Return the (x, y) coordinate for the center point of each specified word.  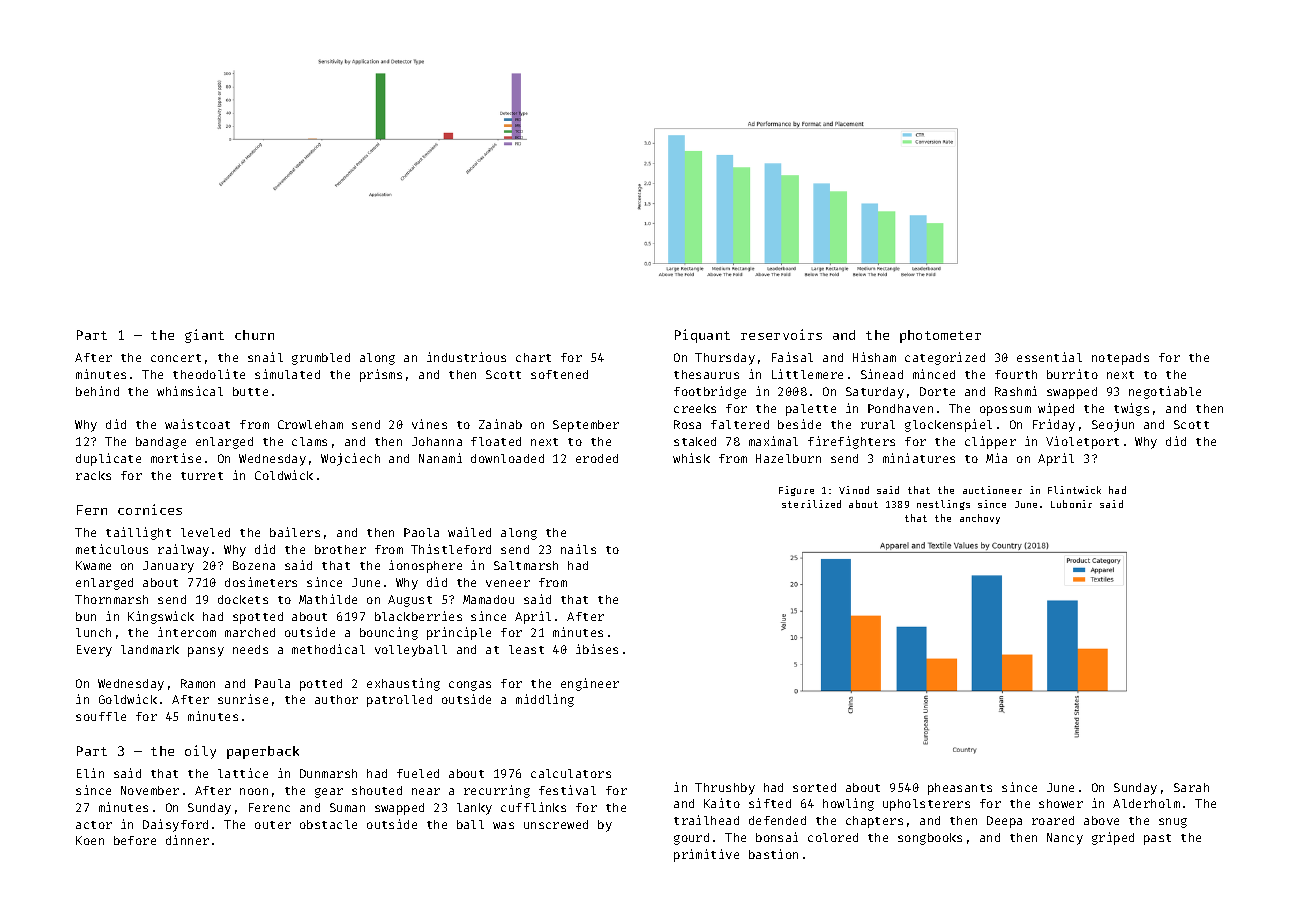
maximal (773, 441)
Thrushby (725, 789)
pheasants (960, 789)
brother (340, 549)
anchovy (980, 519)
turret (202, 476)
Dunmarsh (328, 773)
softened (559, 374)
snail (265, 357)
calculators (571, 773)
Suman (347, 807)
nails (578, 549)
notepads (1120, 359)
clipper (990, 442)
